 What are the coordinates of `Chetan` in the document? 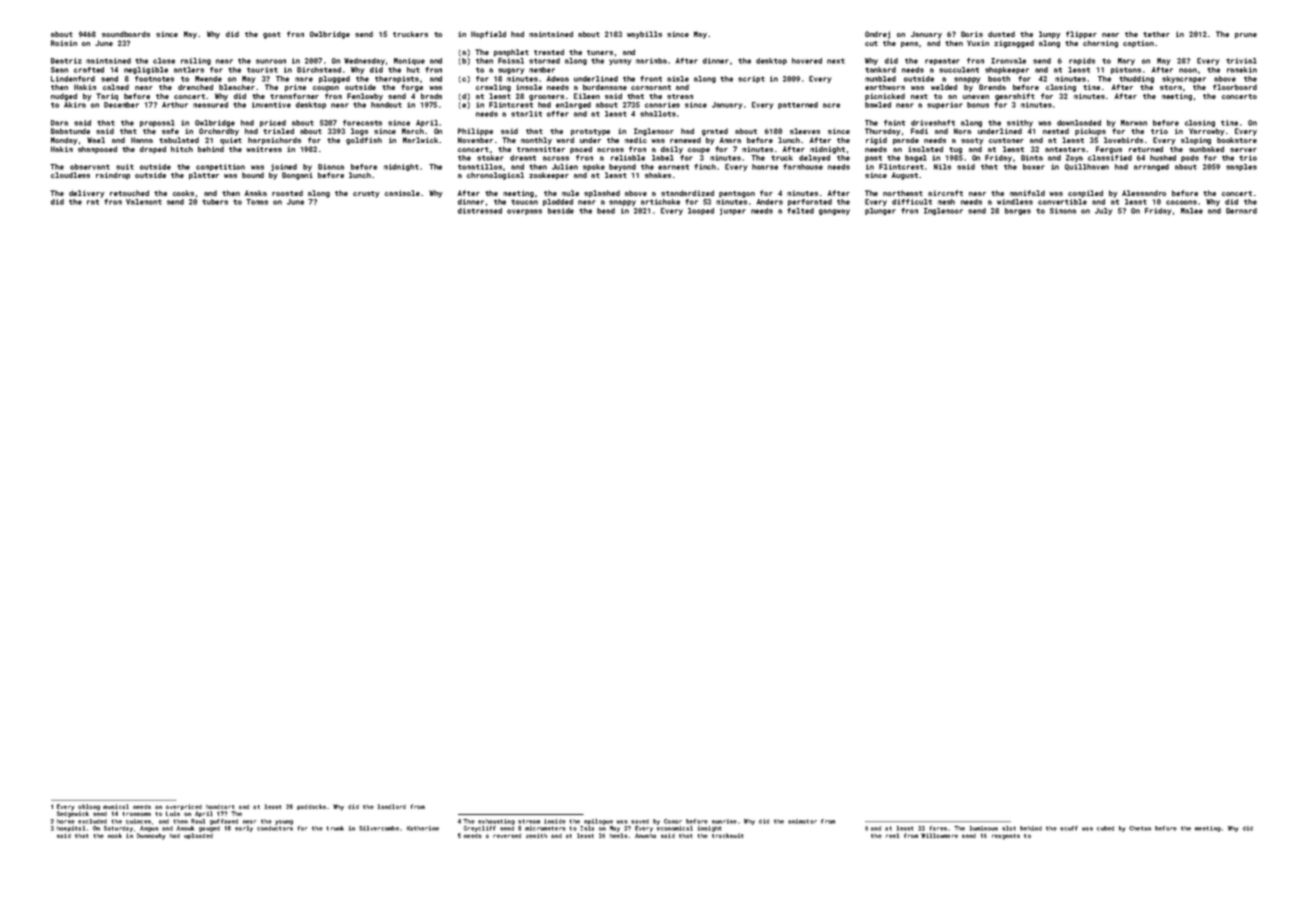 It's located at (1140, 828).
